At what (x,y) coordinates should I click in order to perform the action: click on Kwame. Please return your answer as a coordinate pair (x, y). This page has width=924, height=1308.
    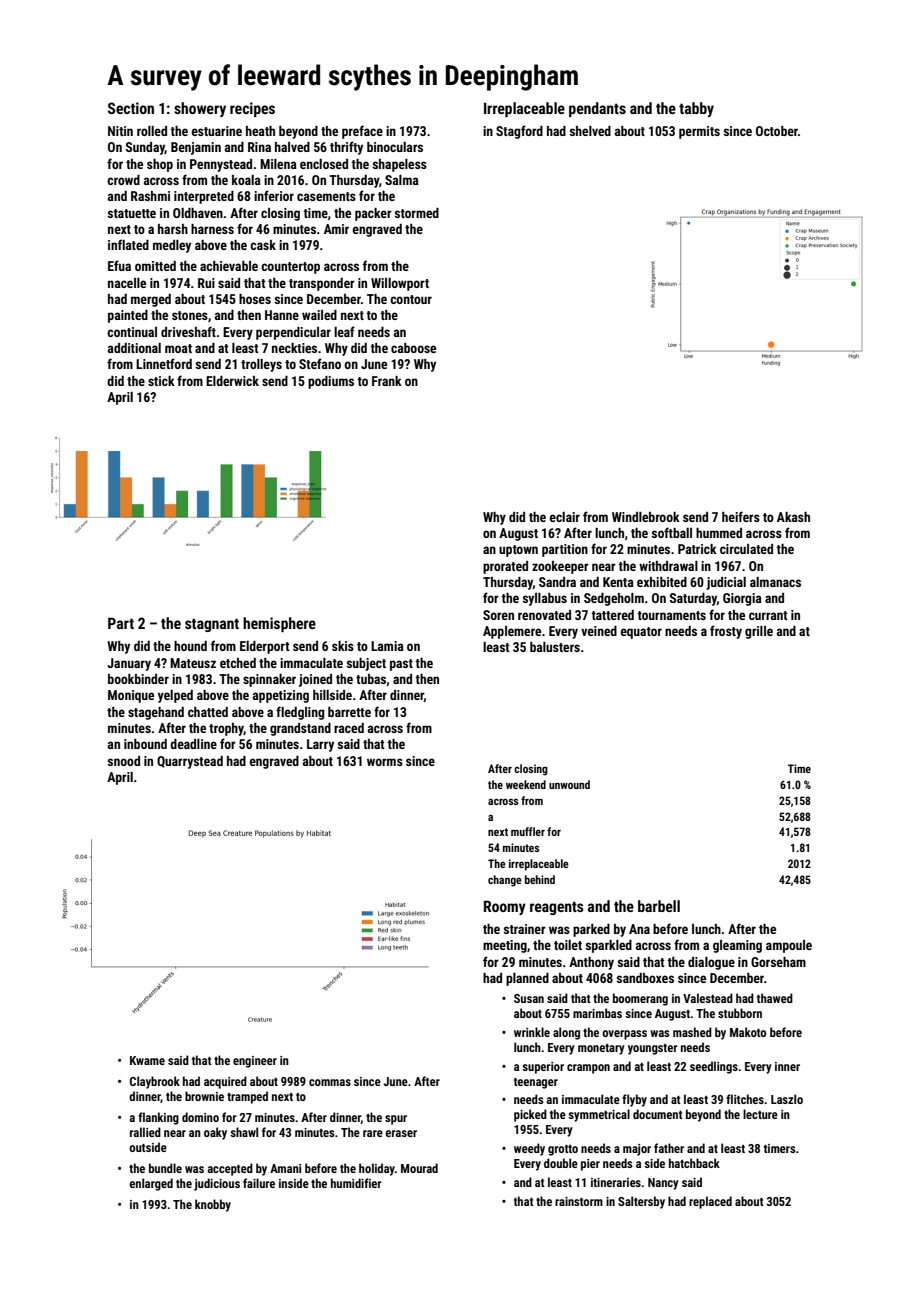
    Looking at the image, I should click on (147, 1060).
